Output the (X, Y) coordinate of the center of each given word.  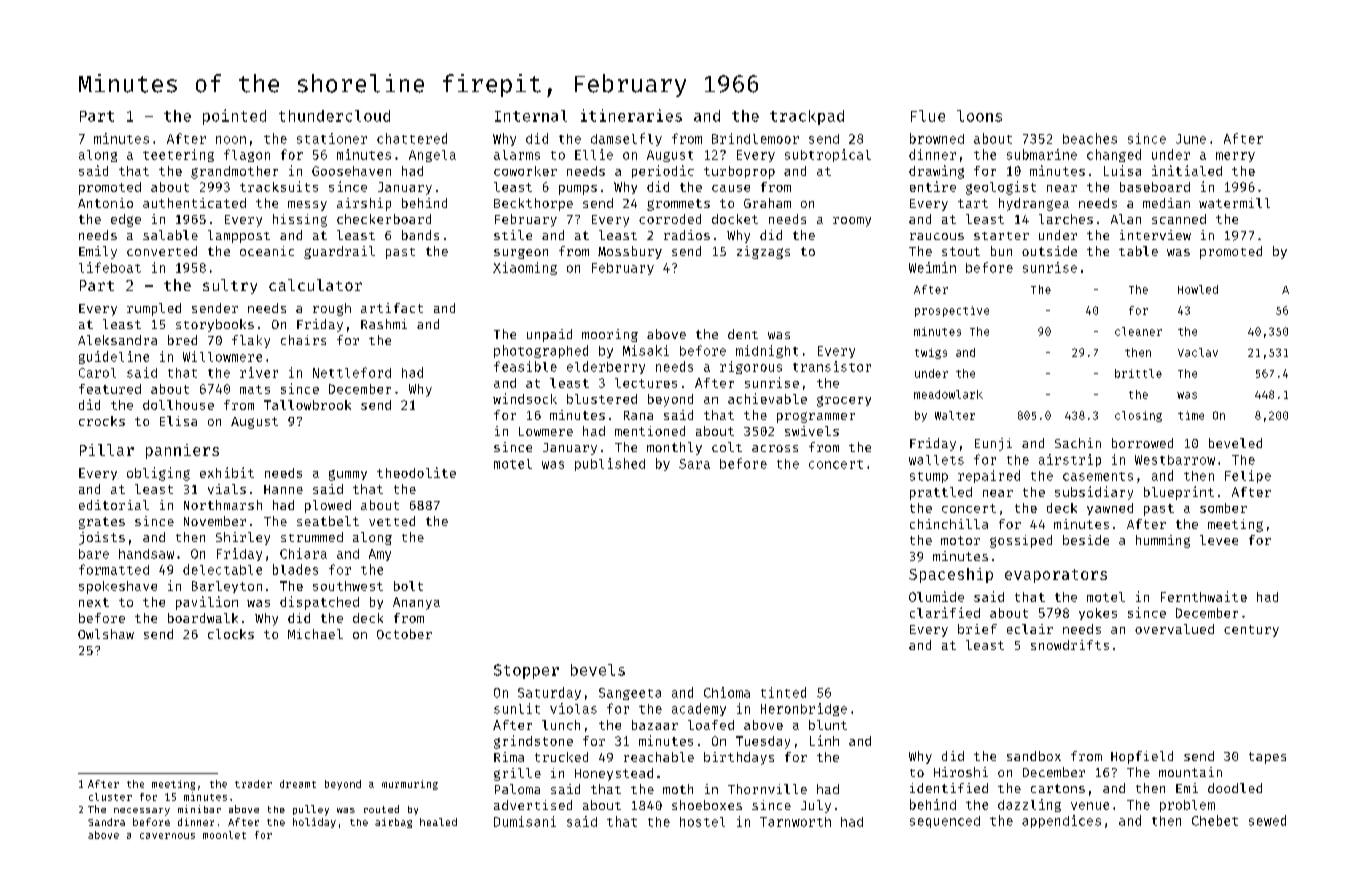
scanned (1179, 219)
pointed (234, 117)
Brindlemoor (755, 138)
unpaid (549, 335)
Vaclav (1198, 352)
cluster (110, 797)
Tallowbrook (307, 405)
